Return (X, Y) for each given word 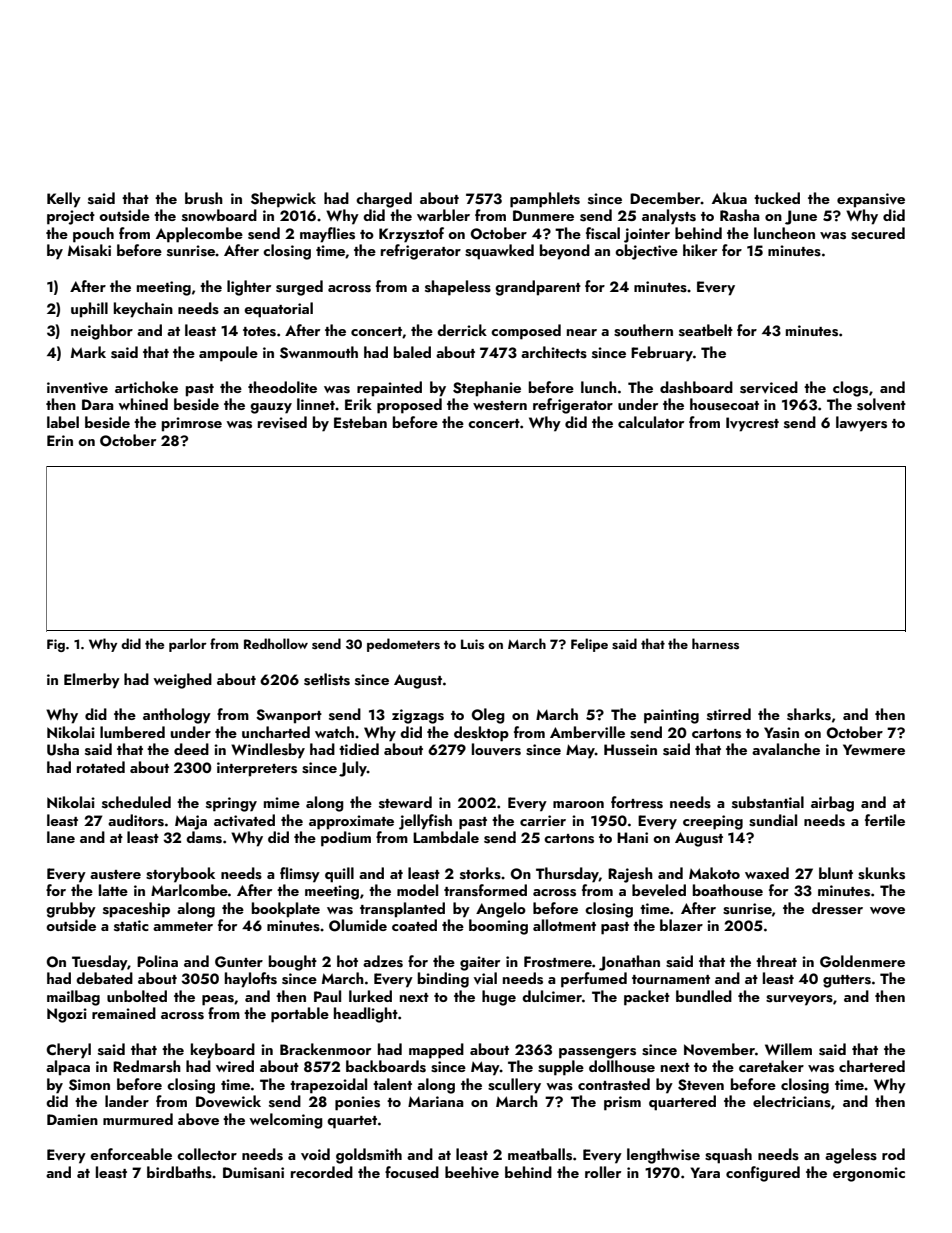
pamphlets (545, 200)
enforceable (131, 1154)
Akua (729, 198)
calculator (651, 422)
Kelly (64, 200)
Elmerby (92, 681)
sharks (809, 714)
